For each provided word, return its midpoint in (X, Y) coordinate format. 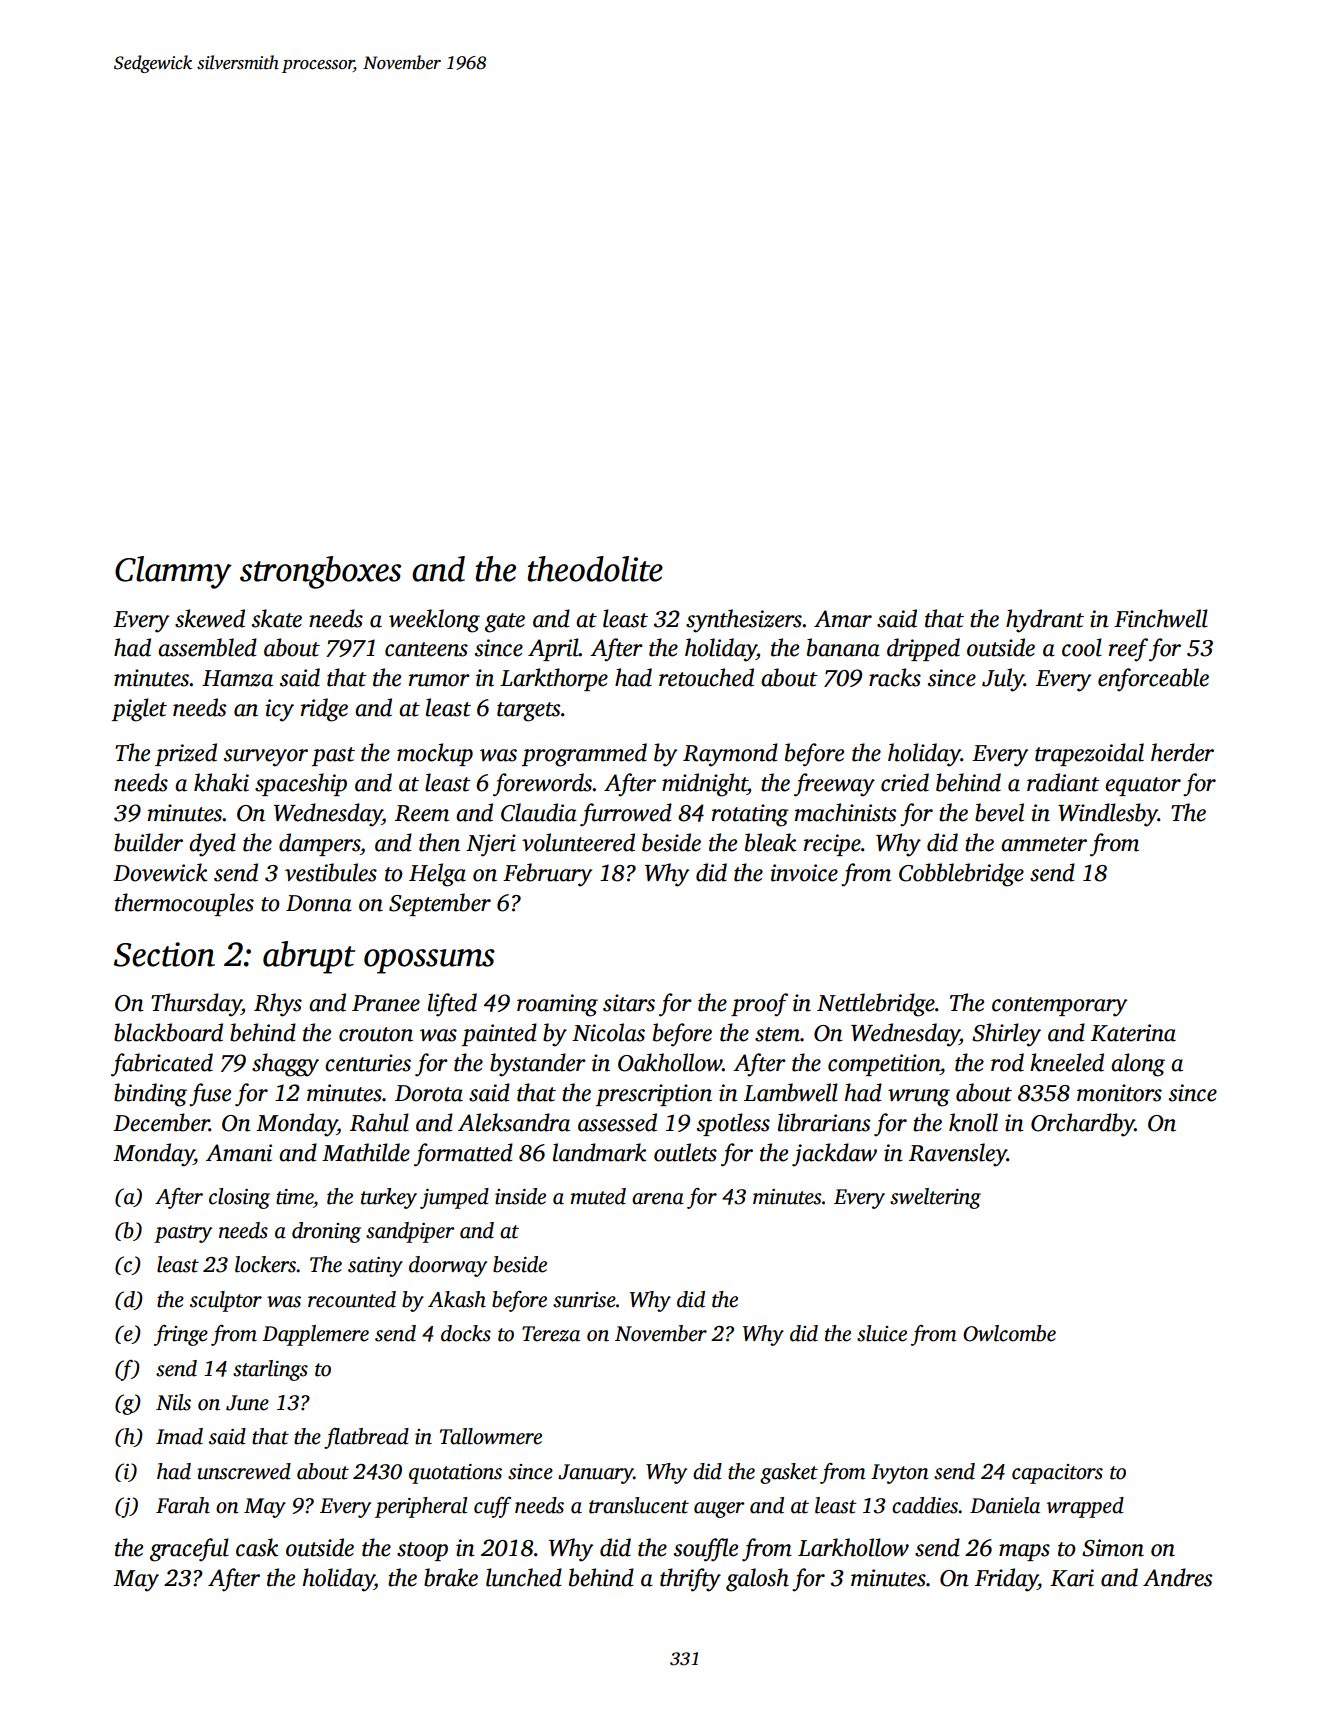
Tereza (551, 1334)
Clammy (173, 572)
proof (759, 1005)
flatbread (366, 1438)
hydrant (1045, 621)
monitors (1119, 1093)
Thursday (196, 1005)
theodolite (595, 569)
